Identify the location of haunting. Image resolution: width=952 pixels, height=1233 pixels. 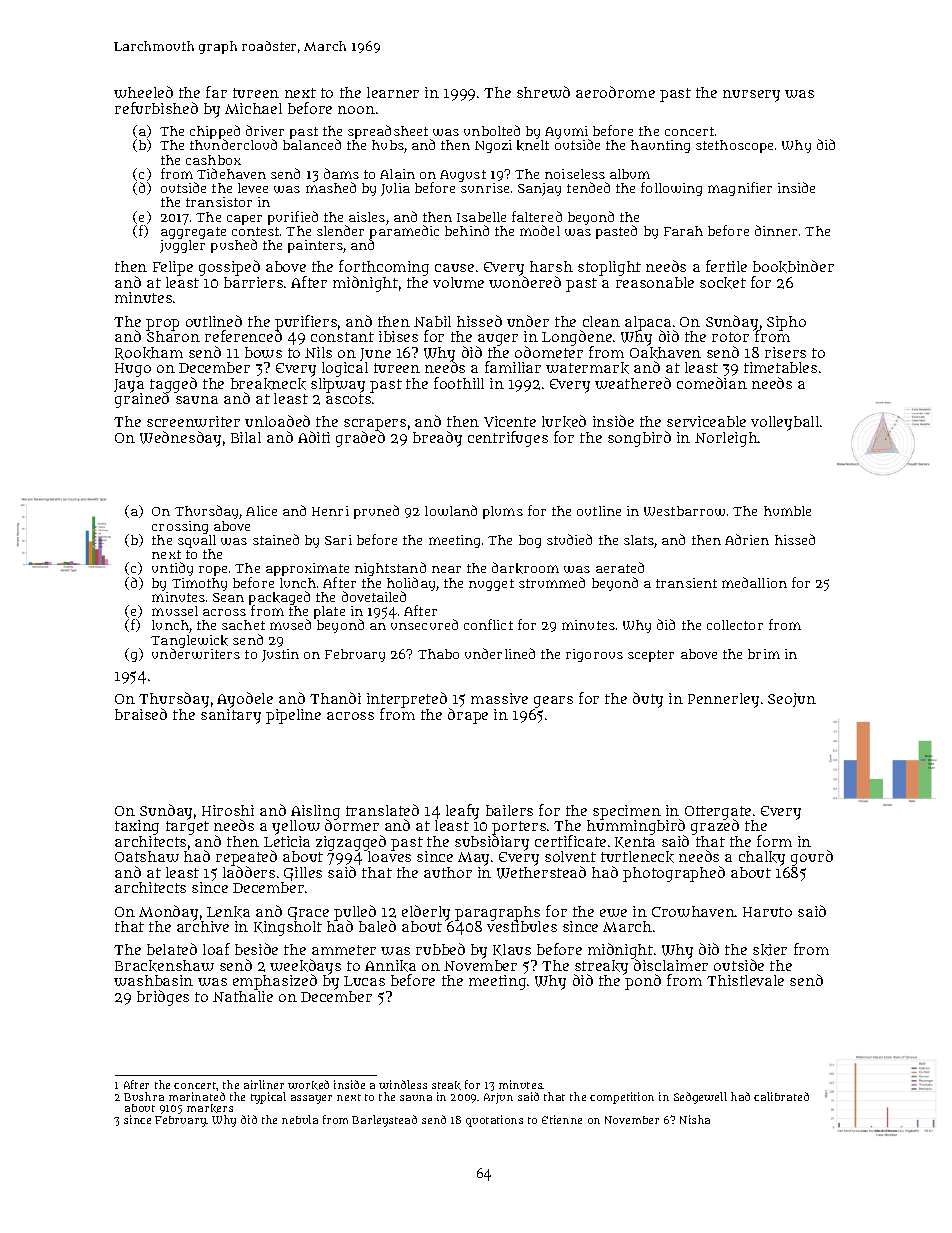
(660, 146).
